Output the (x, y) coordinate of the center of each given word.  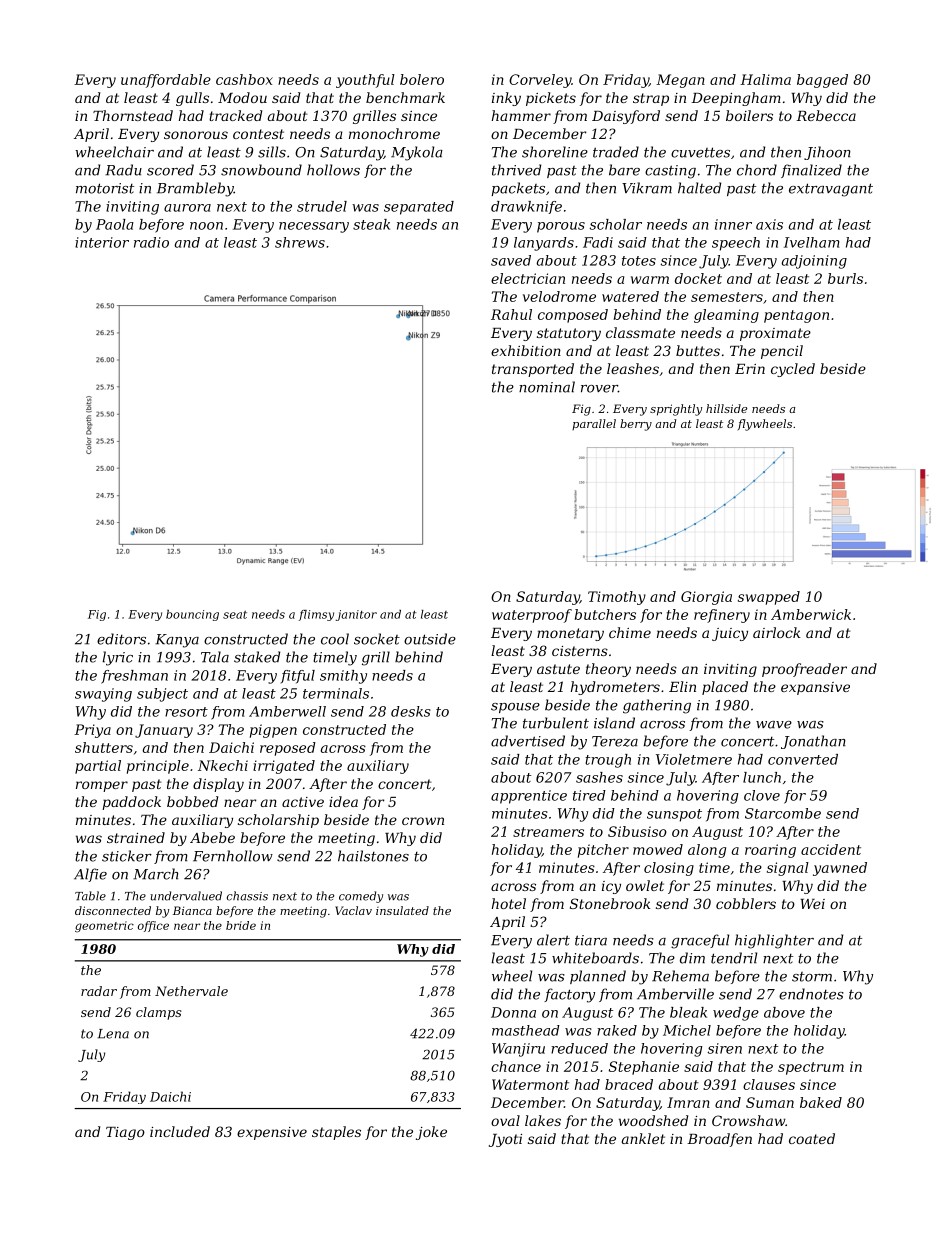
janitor (356, 615)
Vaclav (353, 910)
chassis (247, 896)
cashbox (244, 79)
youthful (365, 81)
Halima (765, 79)
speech (736, 244)
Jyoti (505, 1140)
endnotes (811, 994)
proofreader (804, 670)
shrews (300, 242)
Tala (215, 657)
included (180, 1131)
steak (371, 224)
